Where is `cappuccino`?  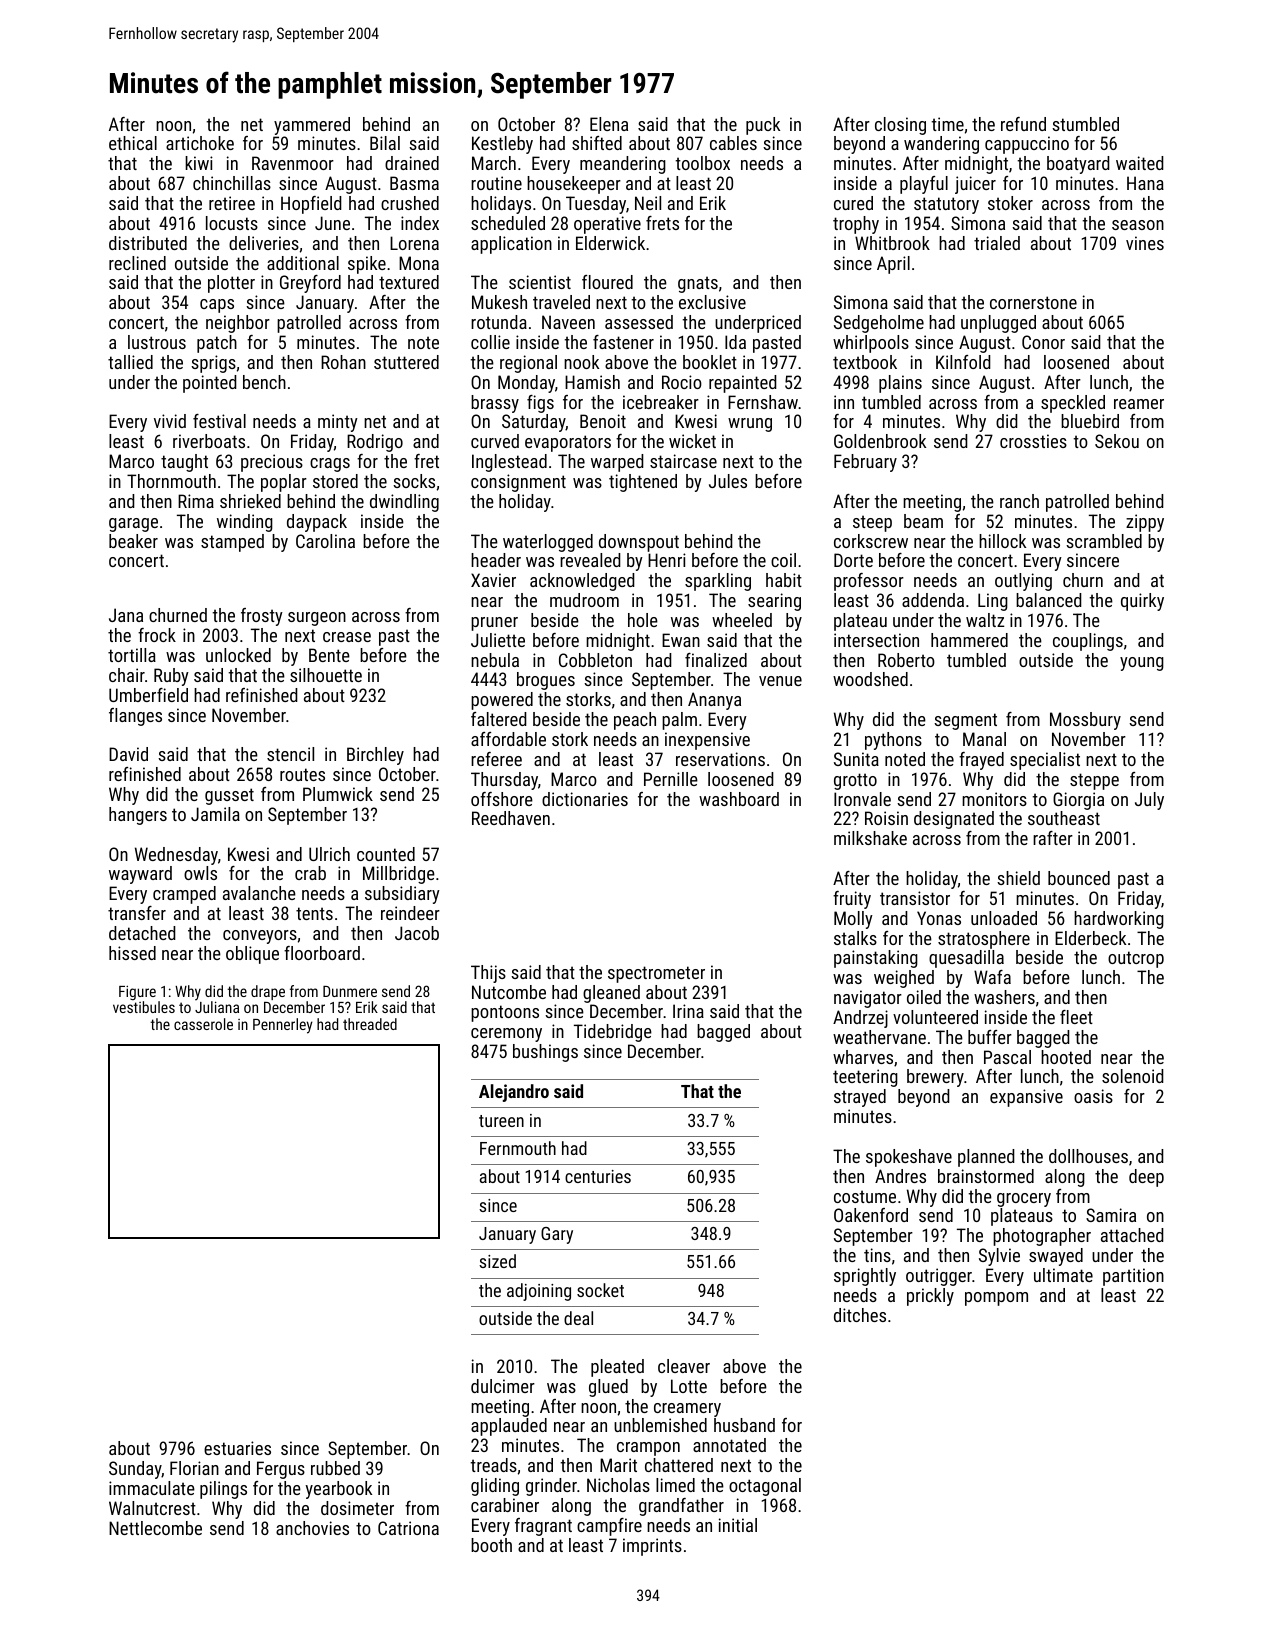 cappuccino is located at coordinates (1027, 145).
